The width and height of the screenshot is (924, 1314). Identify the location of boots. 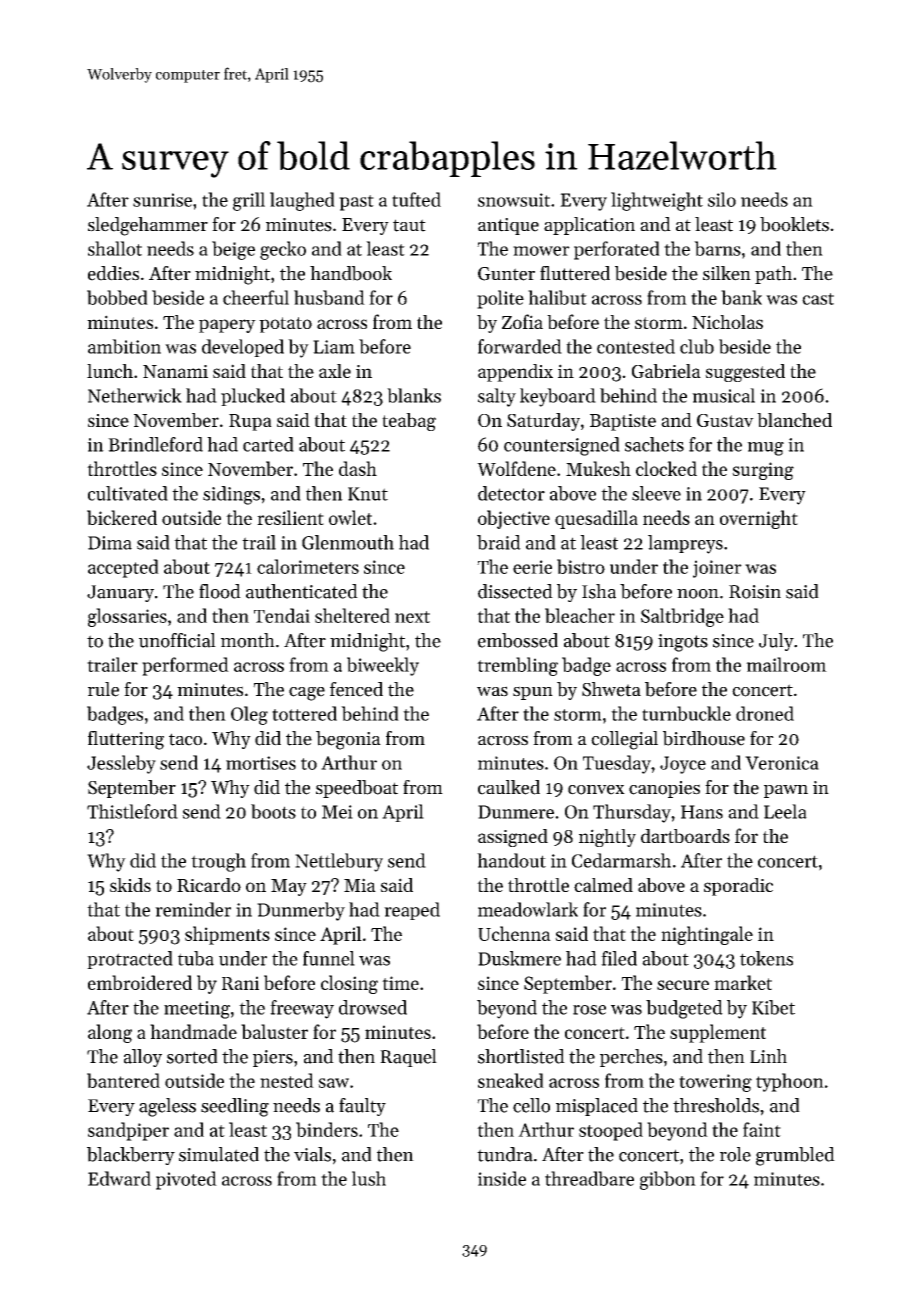
(273, 811).
